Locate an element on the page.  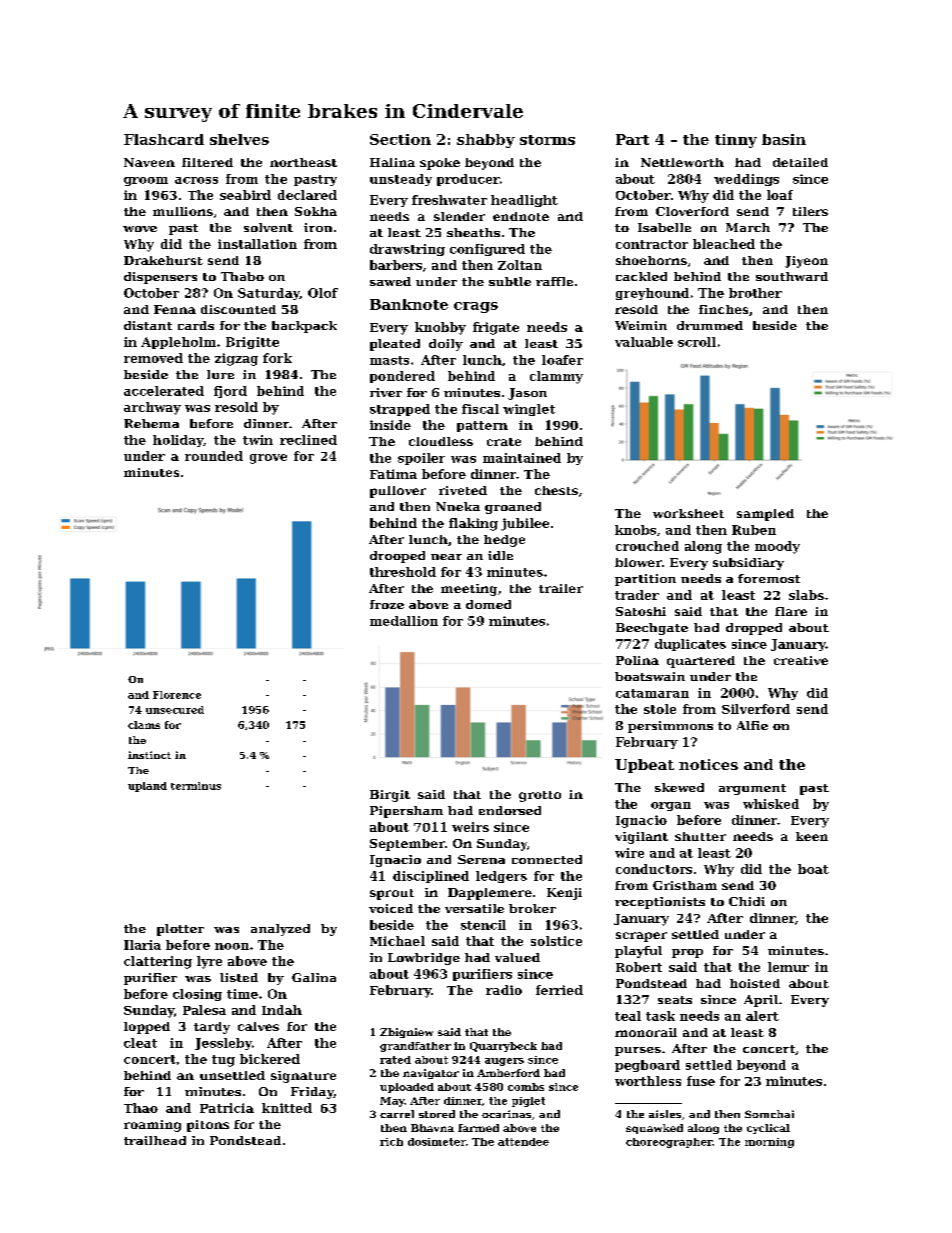
Rehema is located at coordinates (151, 423).
